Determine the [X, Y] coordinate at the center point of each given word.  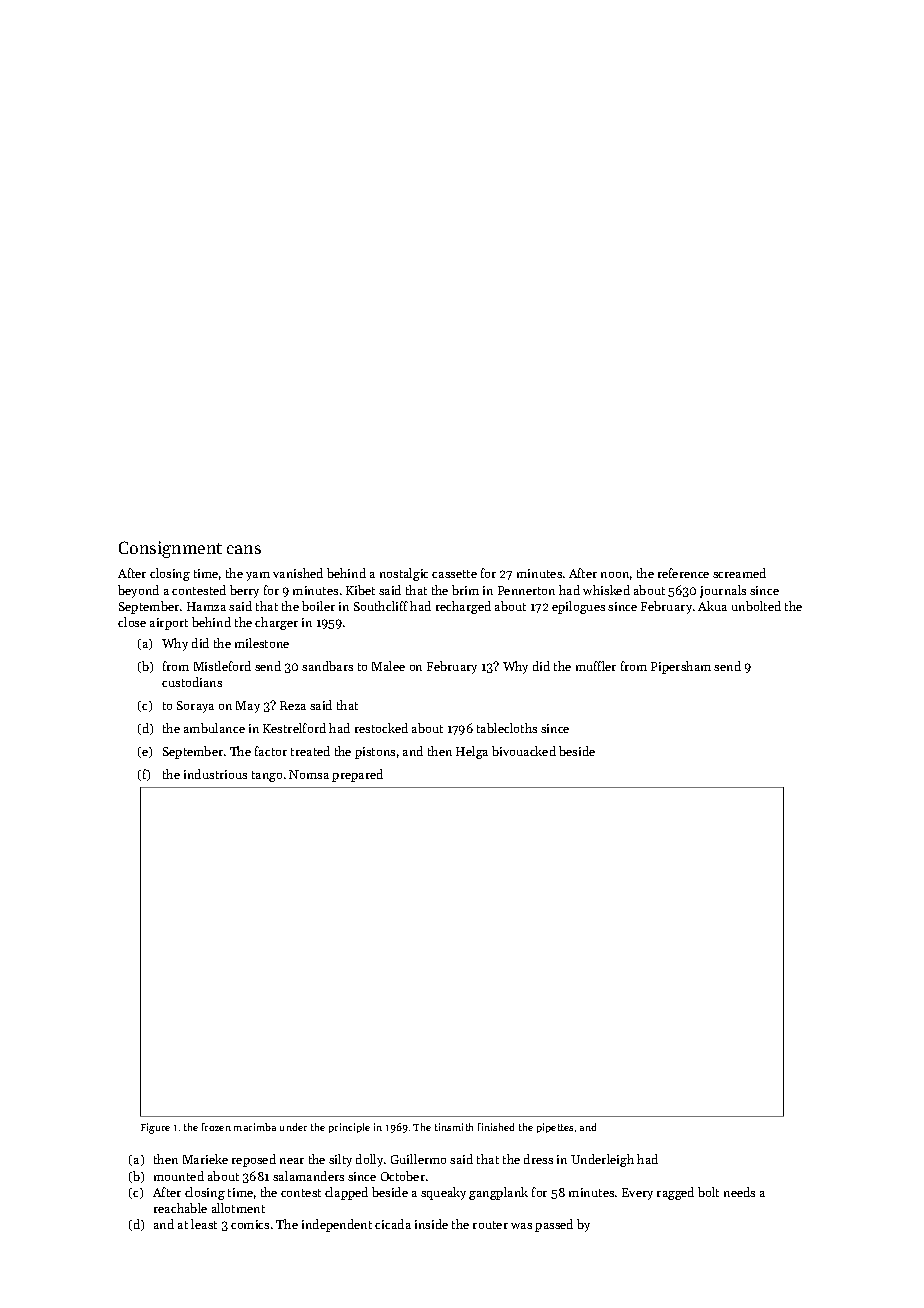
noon [615, 575]
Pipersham [681, 667]
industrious [215, 774]
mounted [179, 1176]
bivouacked [524, 751]
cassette [454, 574]
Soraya [195, 707]
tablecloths [507, 728]
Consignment [170, 549]
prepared [357, 775]
